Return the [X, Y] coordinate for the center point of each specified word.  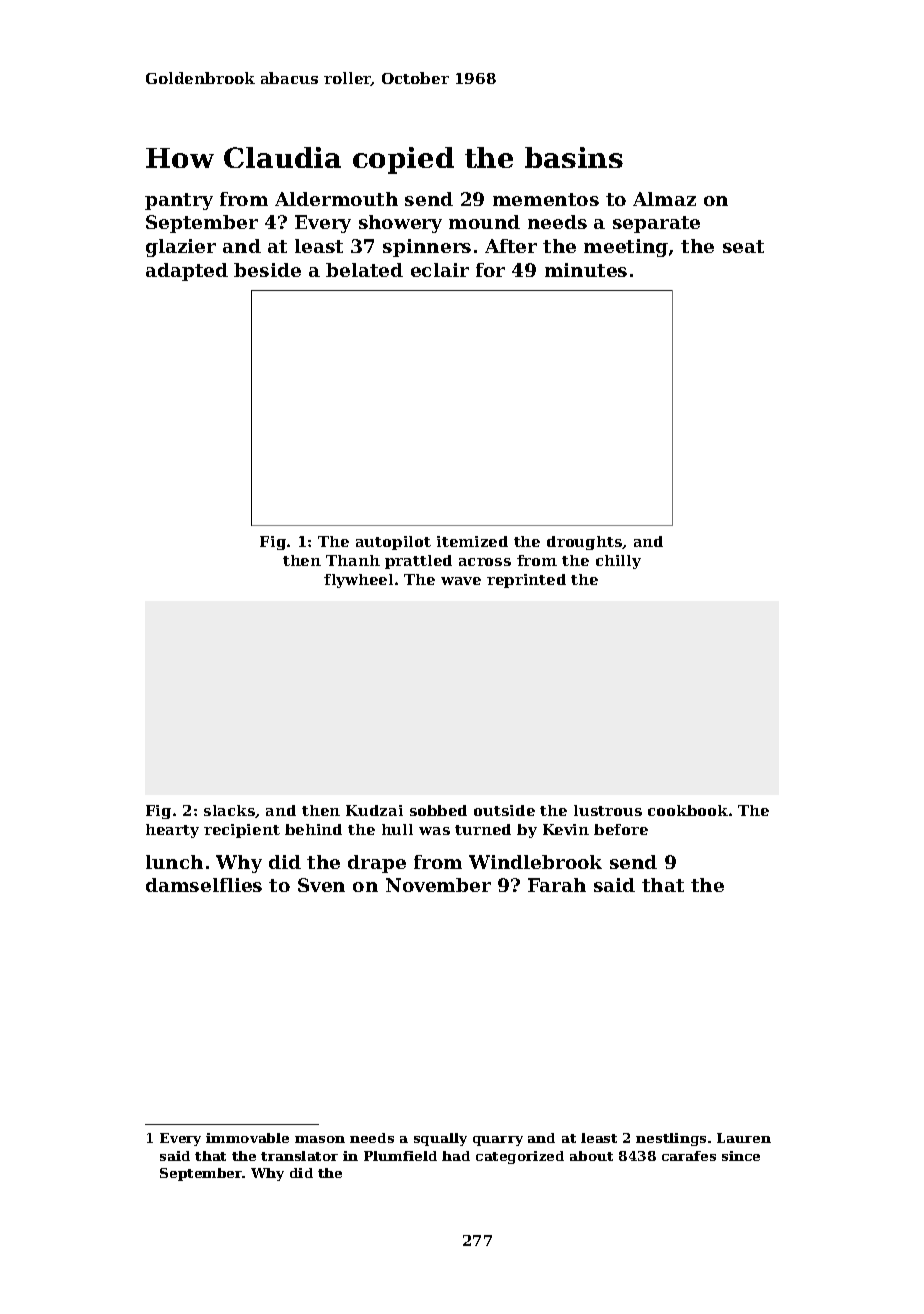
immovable [247, 1138]
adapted [187, 272]
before [621, 829]
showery [400, 224]
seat [743, 246]
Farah [557, 885]
